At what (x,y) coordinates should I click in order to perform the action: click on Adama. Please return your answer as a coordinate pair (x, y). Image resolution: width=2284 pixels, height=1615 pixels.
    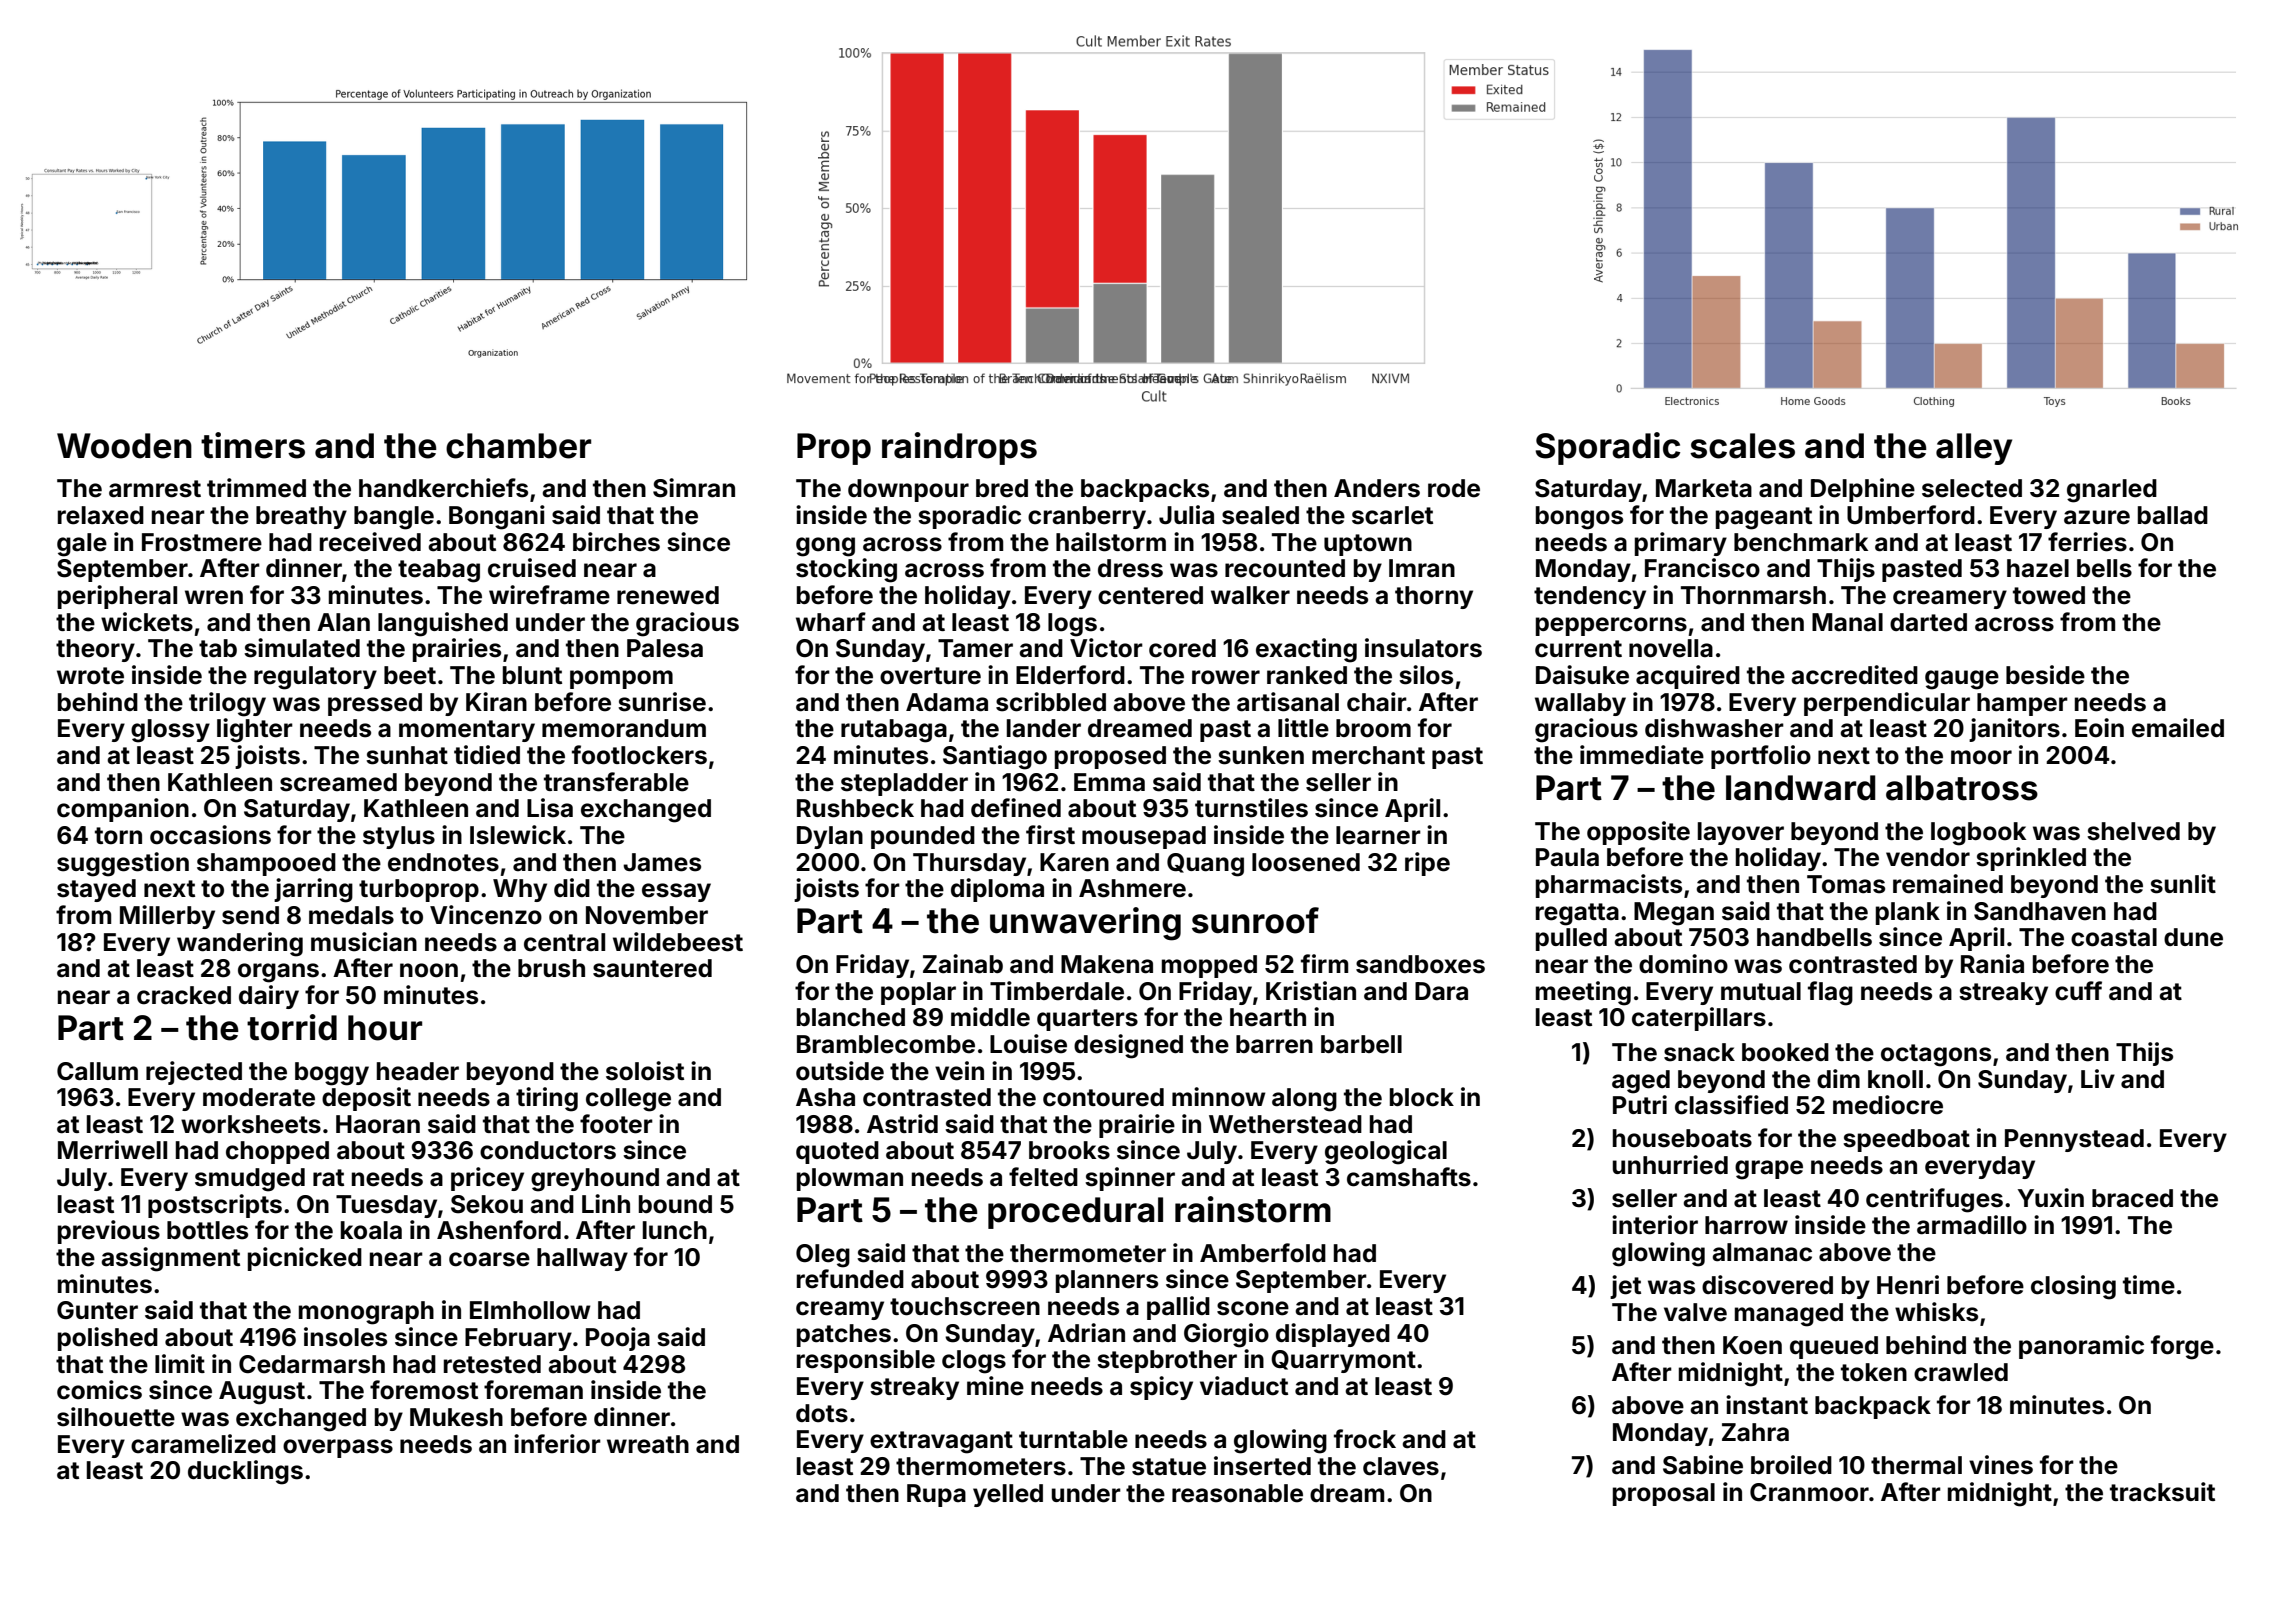
    Looking at the image, I should click on (947, 702).
